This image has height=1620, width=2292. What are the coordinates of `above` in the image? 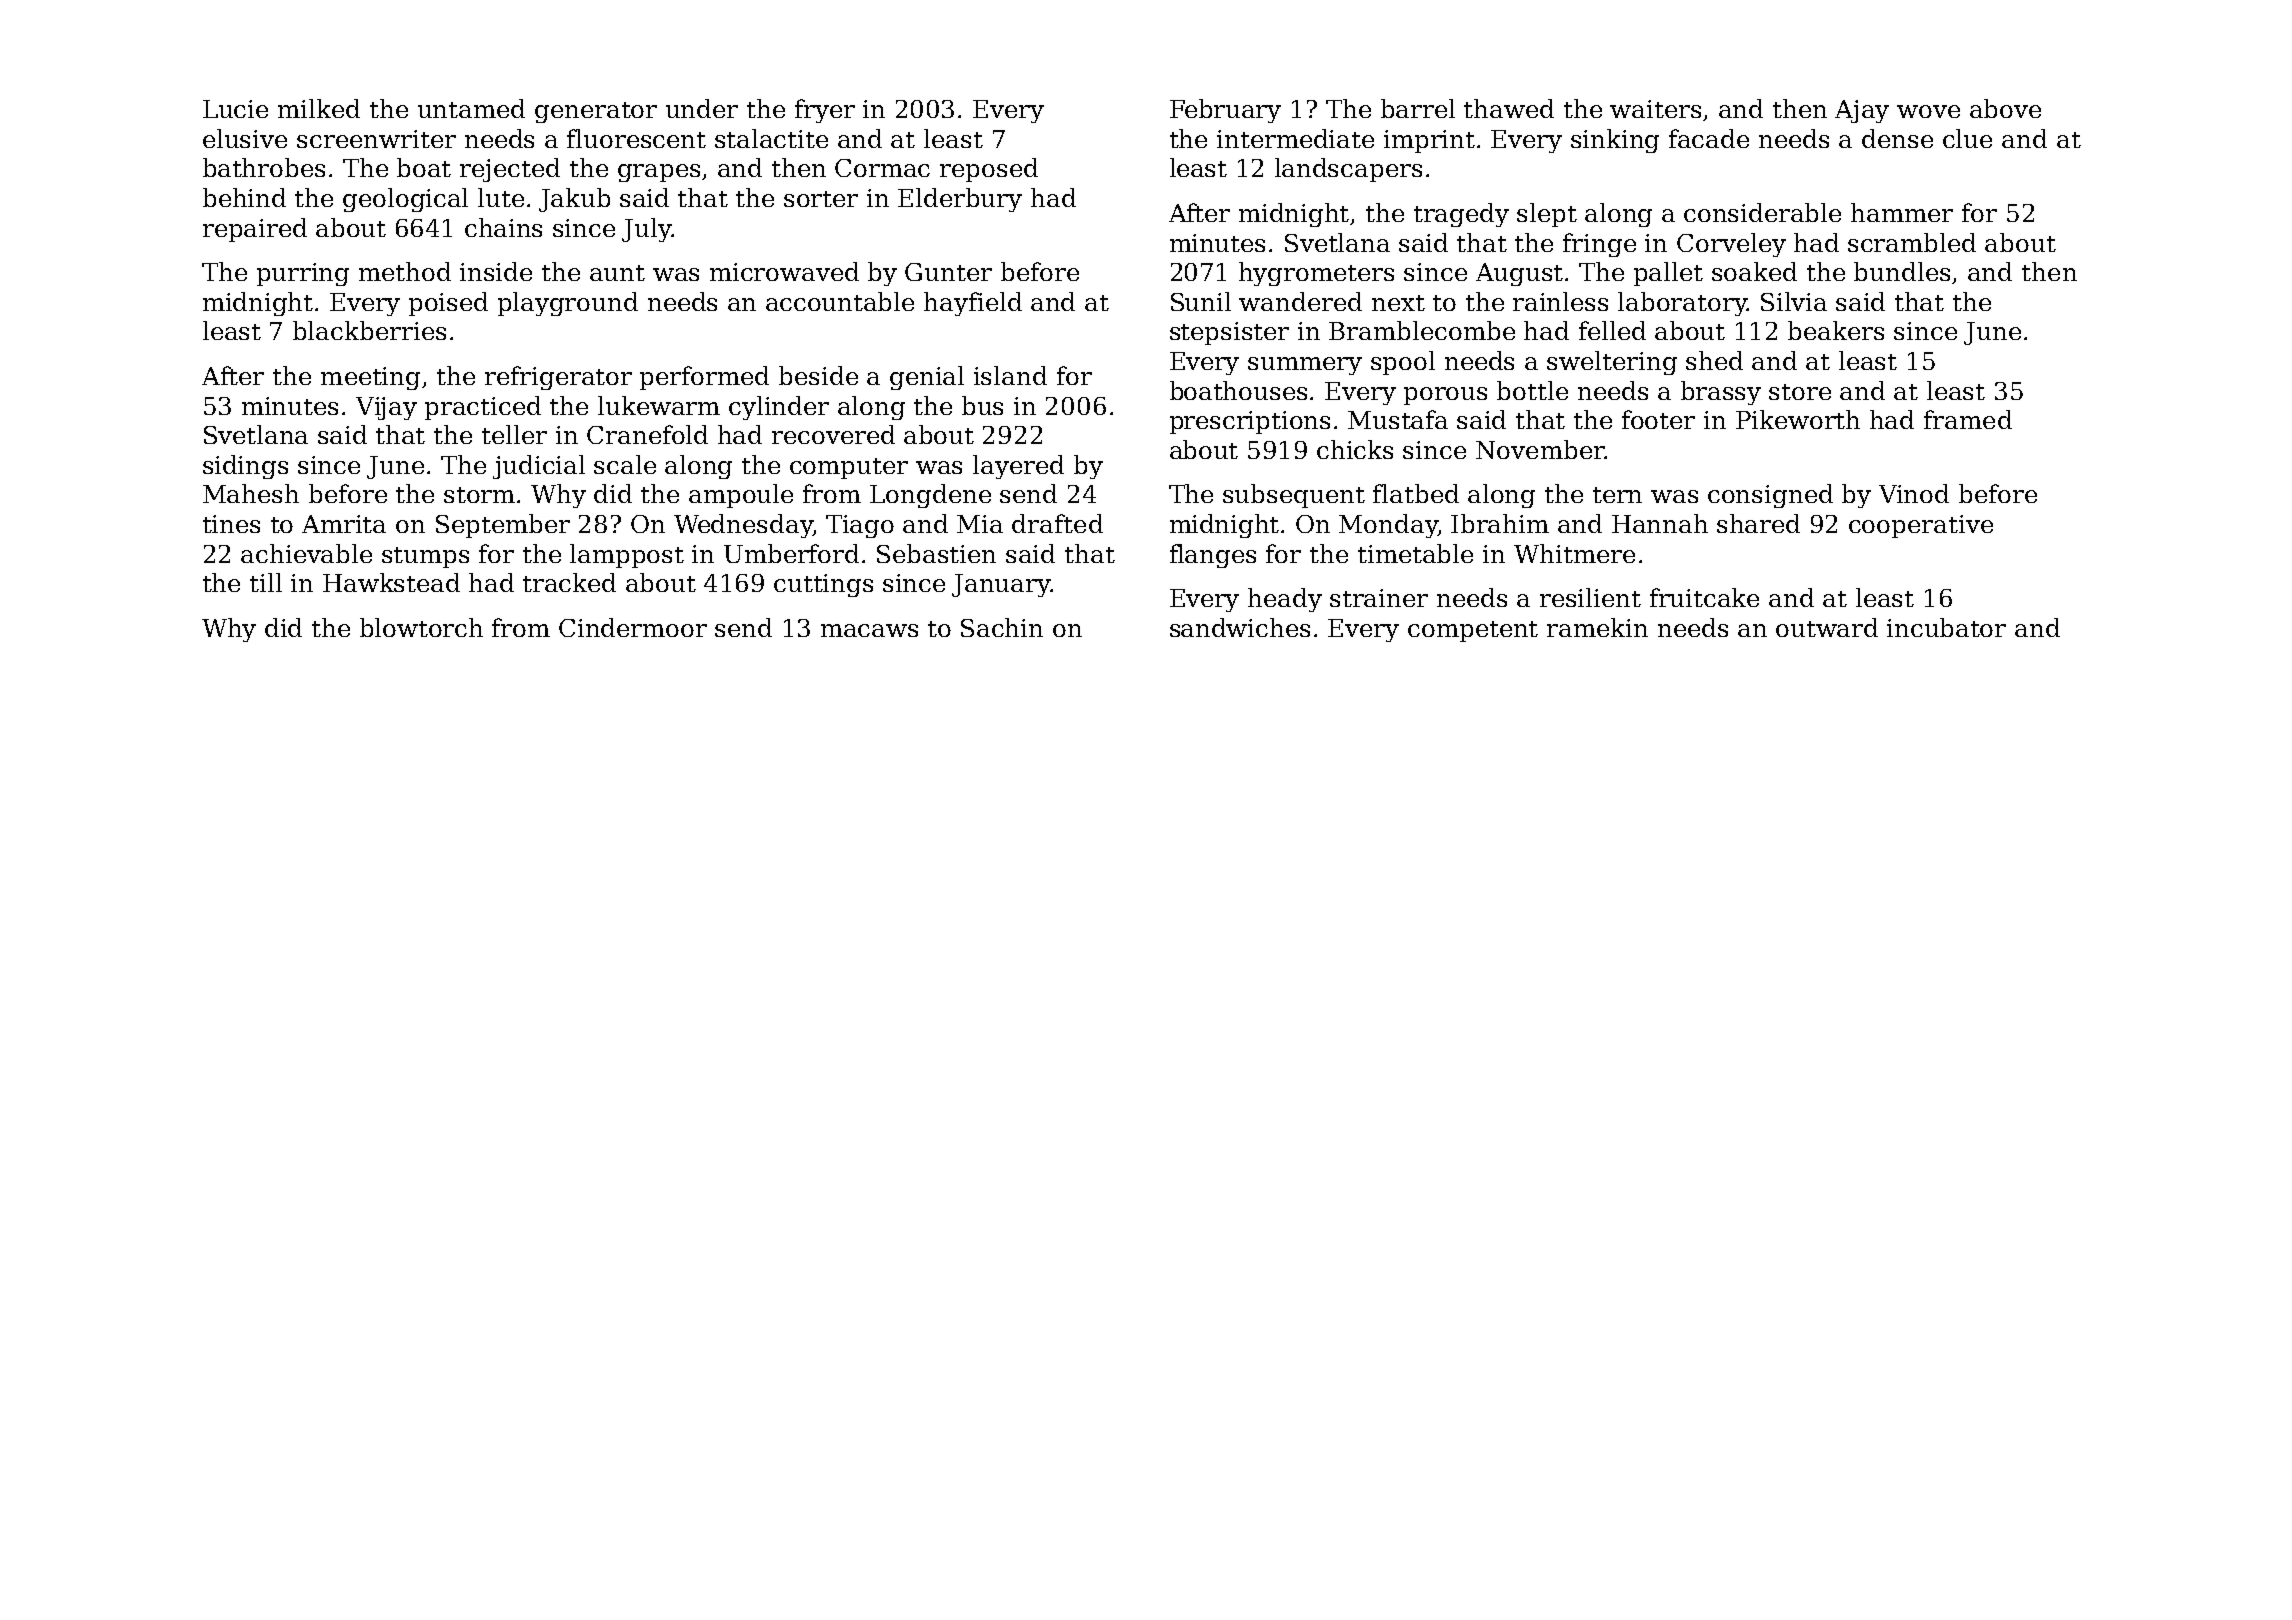 It's located at (2005, 108).
